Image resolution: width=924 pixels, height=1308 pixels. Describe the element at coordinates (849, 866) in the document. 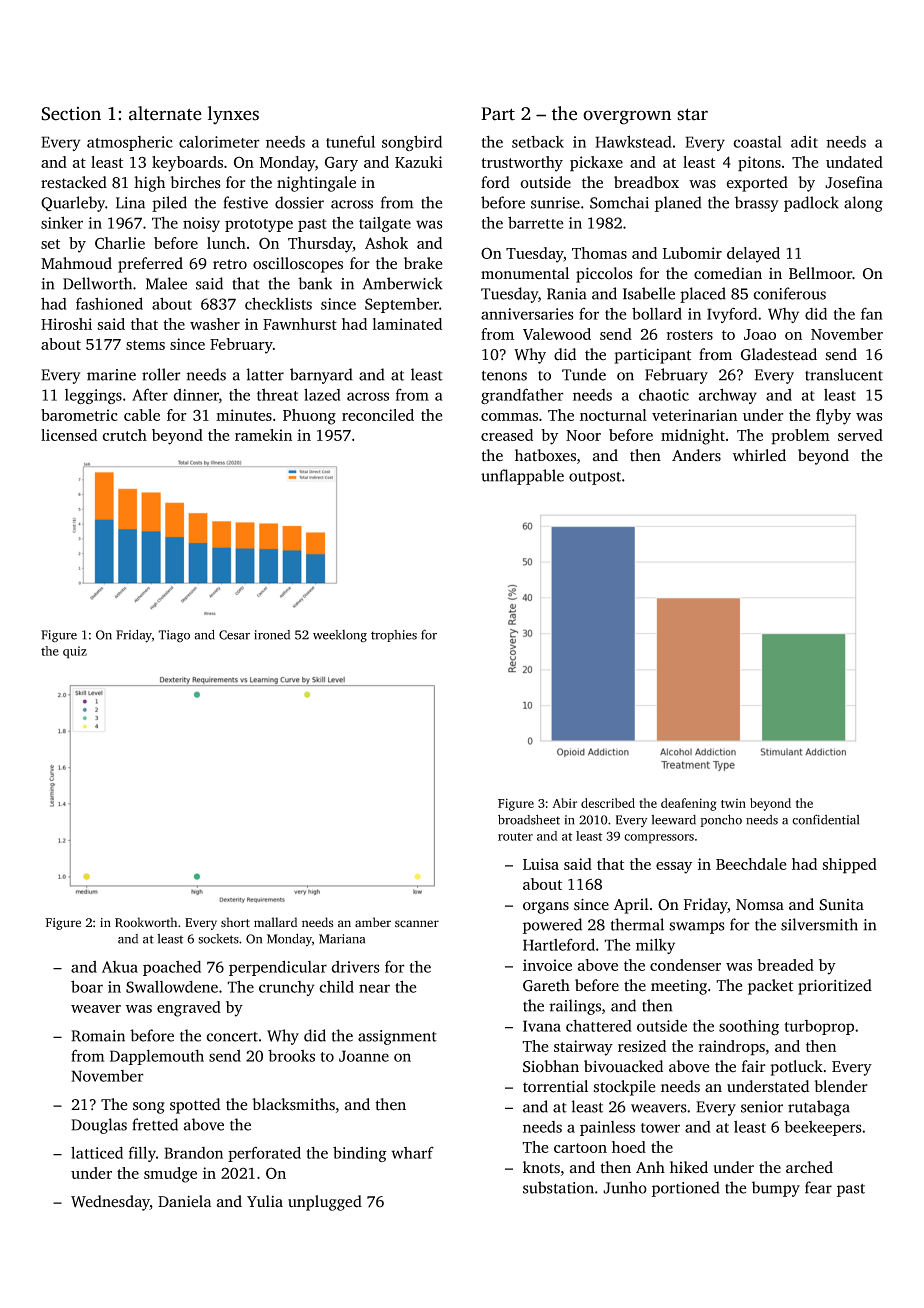

I see `shipped` at that location.
